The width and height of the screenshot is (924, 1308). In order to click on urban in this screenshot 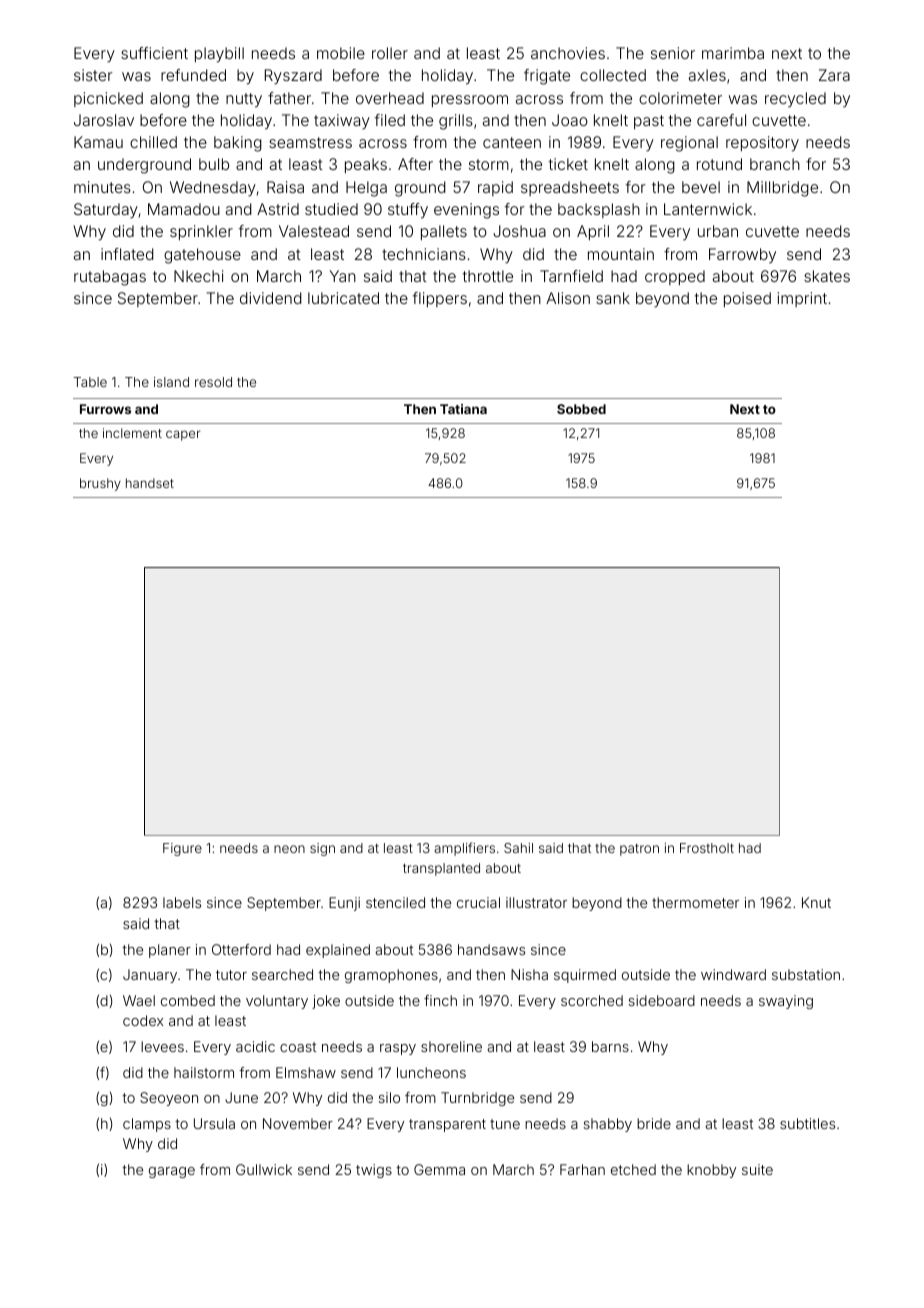, I will do `click(718, 231)`.
